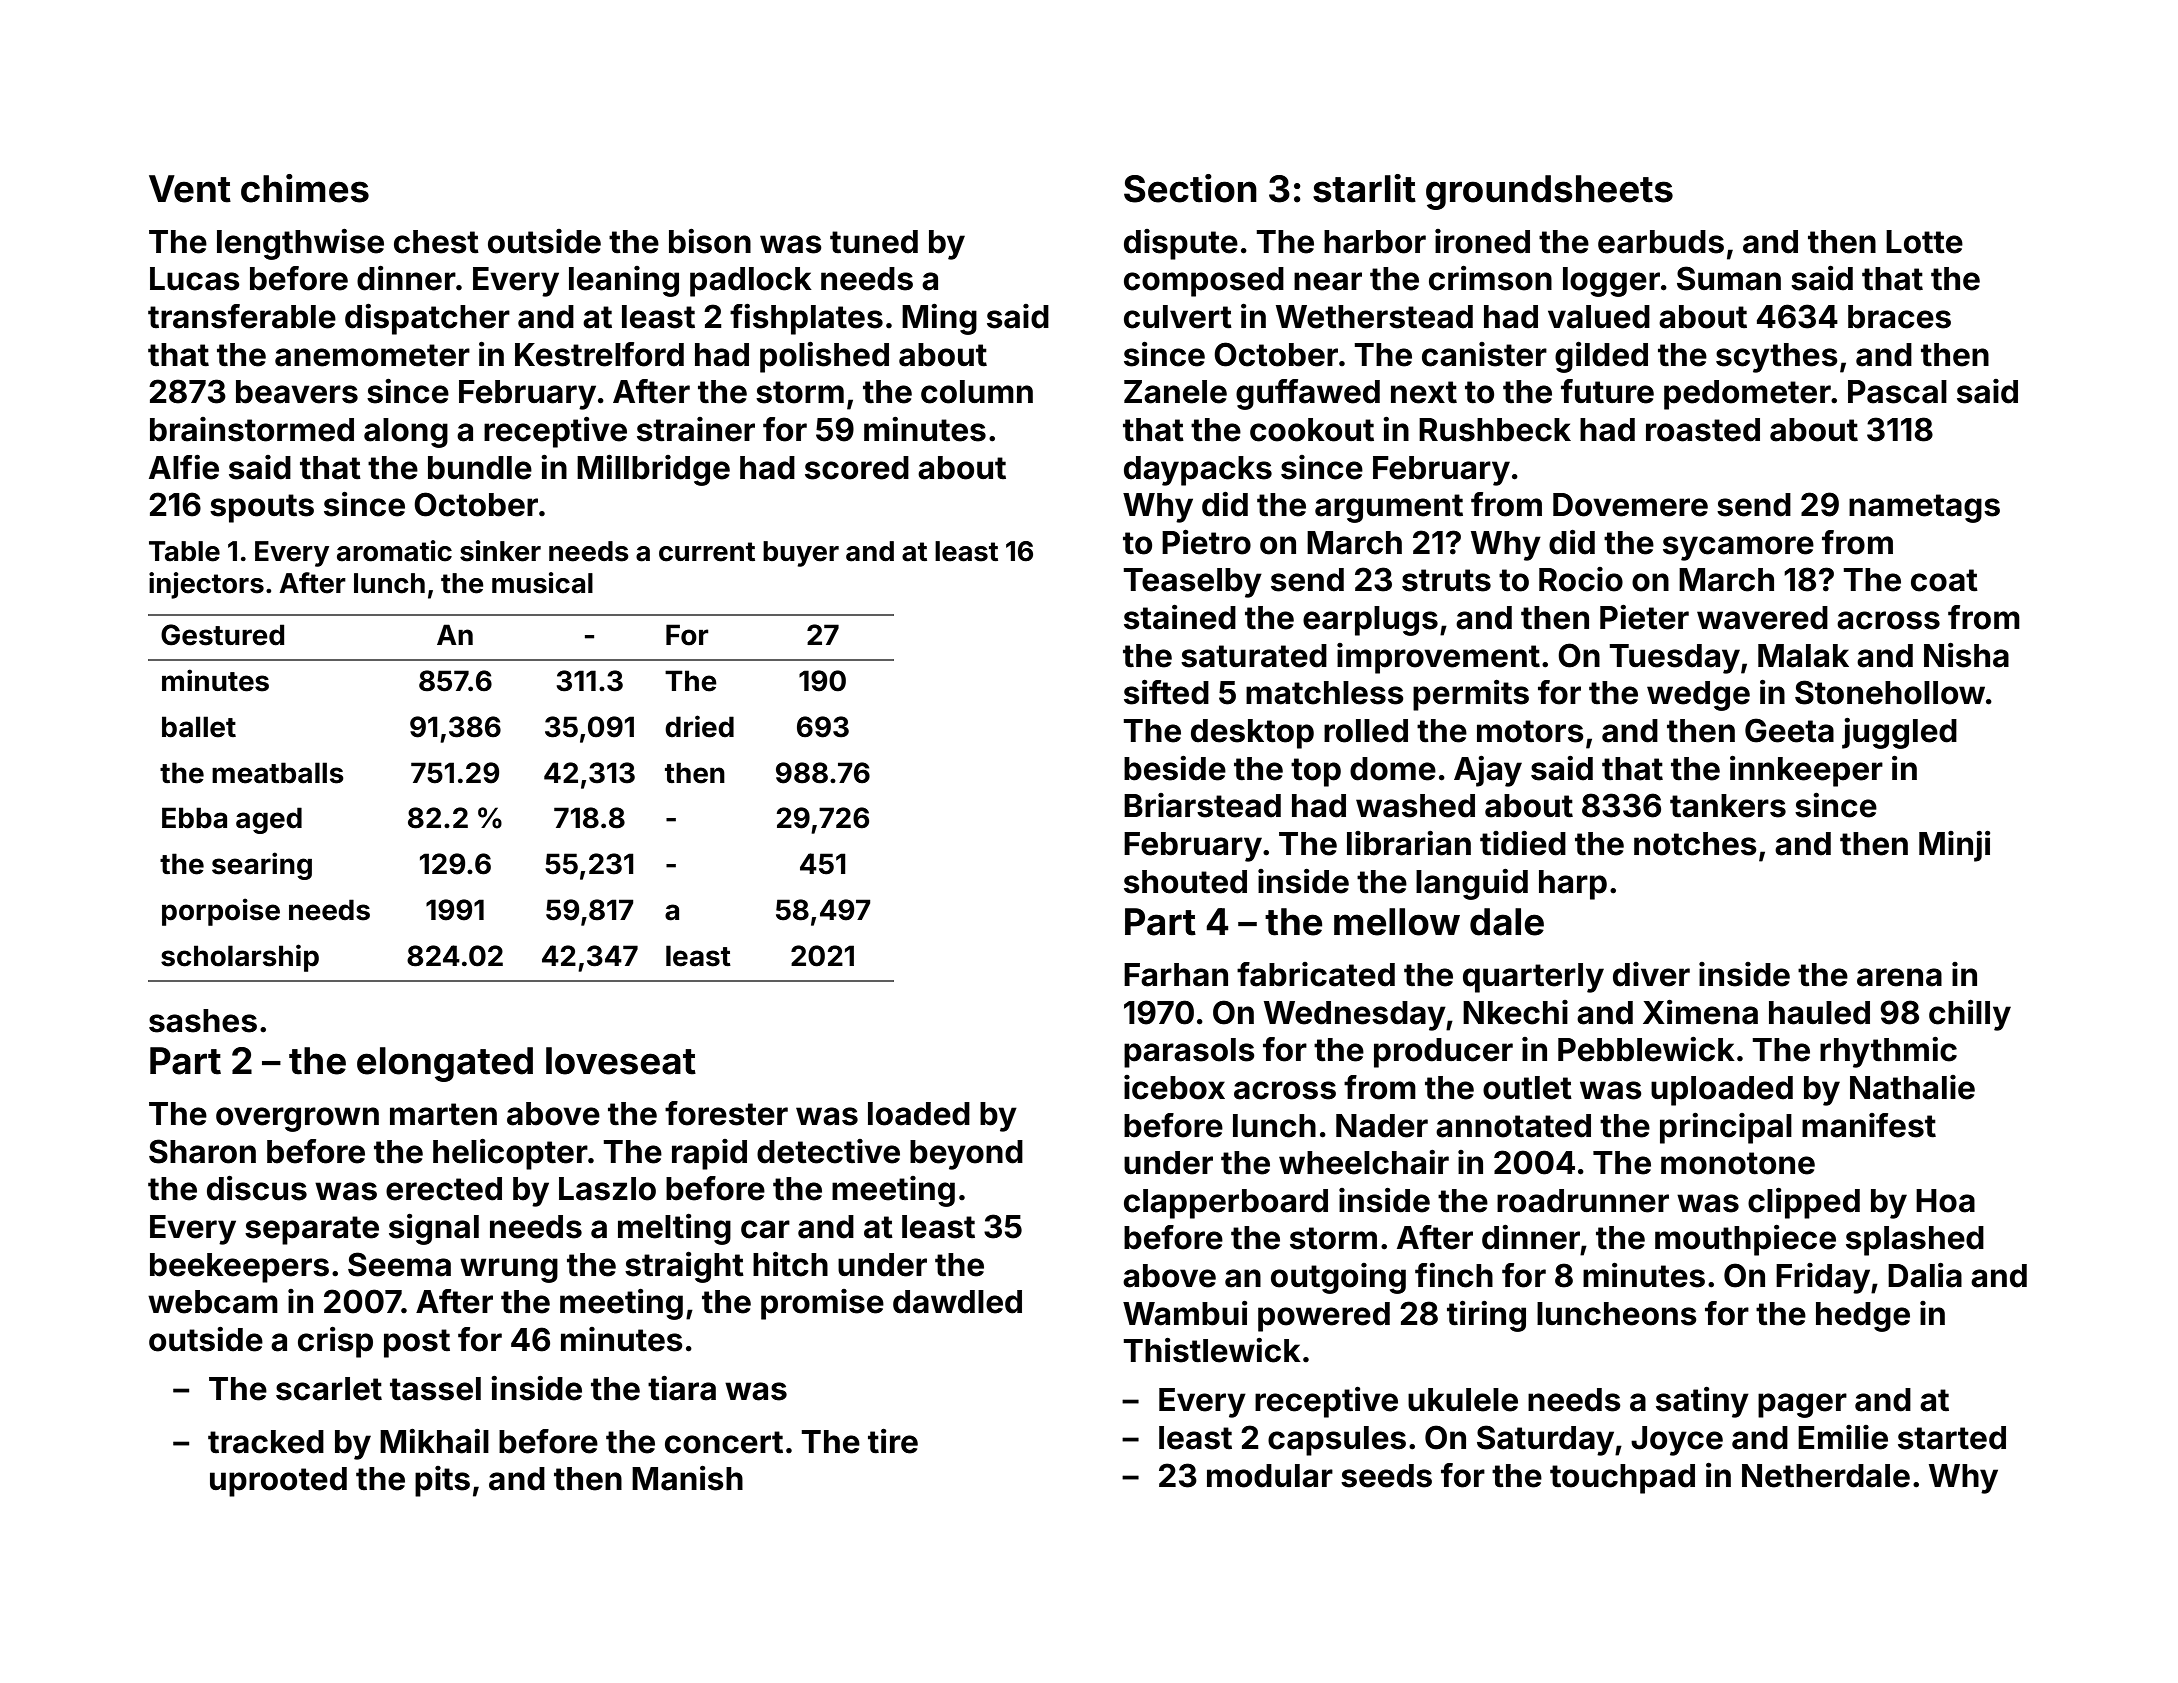  Describe the element at coordinates (335, 1342) in the page. I see `crisp` at that location.
